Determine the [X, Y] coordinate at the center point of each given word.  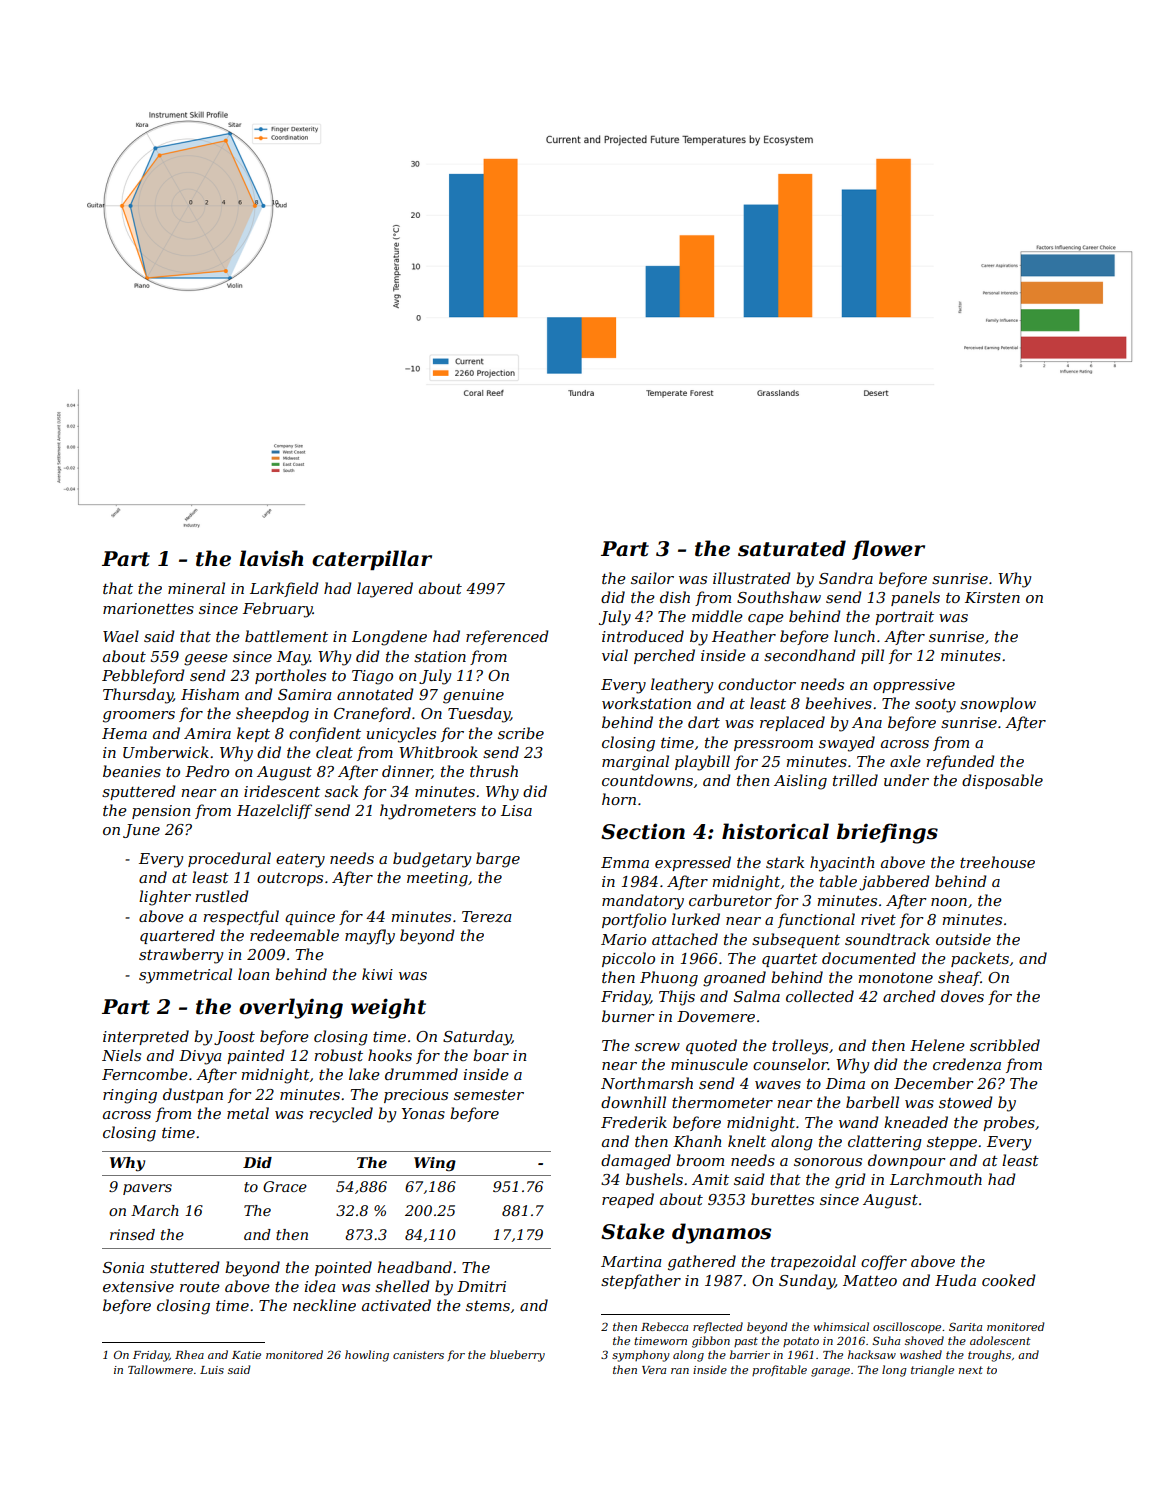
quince [310, 918]
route [200, 1287]
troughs [989, 1356]
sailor [652, 578]
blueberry [517, 1356]
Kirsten [992, 597]
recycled [341, 1115]
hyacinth [842, 864]
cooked [1009, 1280]
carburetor [730, 900]
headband [414, 1267]
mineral [196, 588]
